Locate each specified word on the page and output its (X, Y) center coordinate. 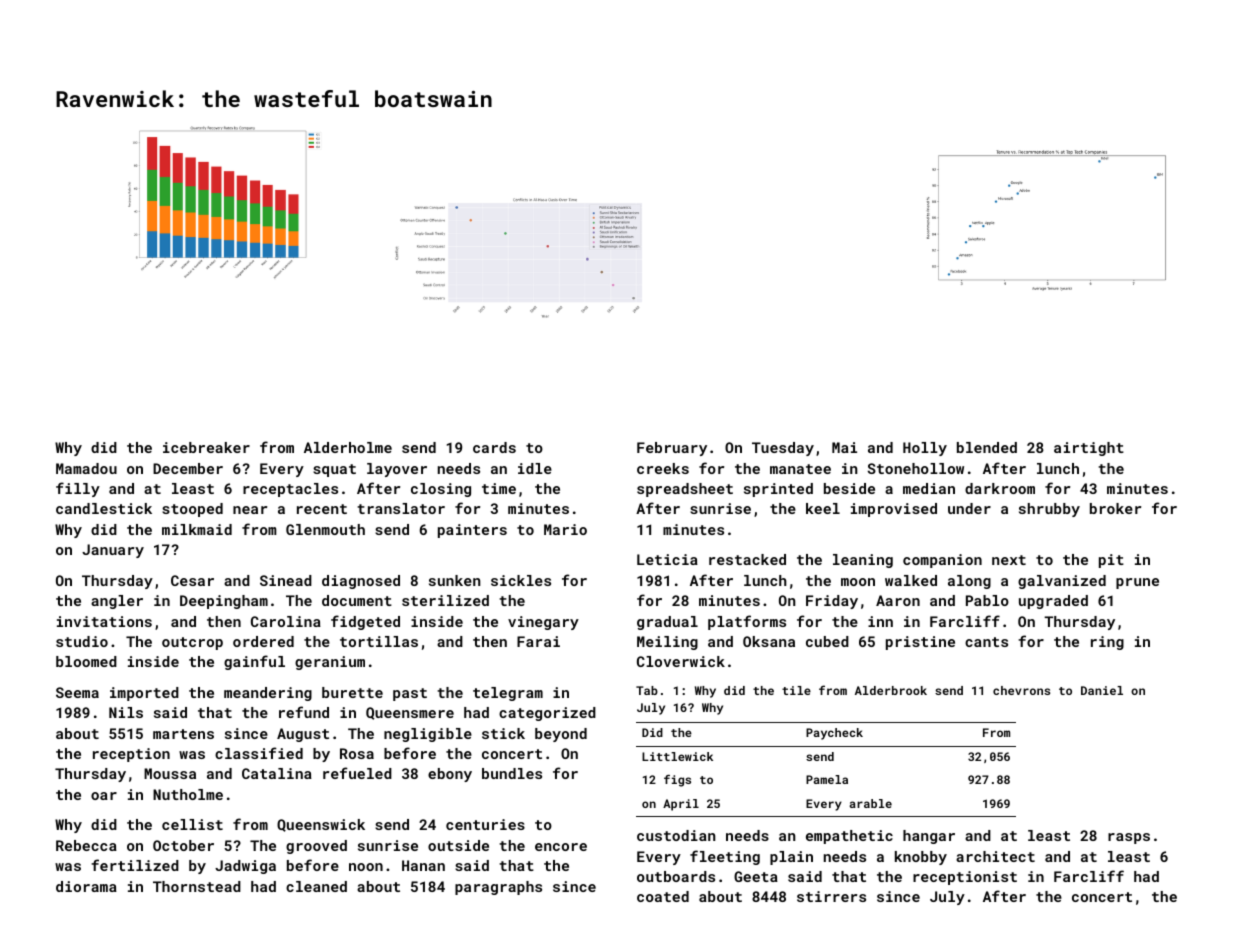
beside (849, 488)
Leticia (667, 559)
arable (870, 803)
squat (334, 470)
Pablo (987, 600)
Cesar (192, 580)
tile (796, 690)
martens (183, 734)
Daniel (1102, 690)
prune (1137, 583)
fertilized (135, 865)
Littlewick (677, 756)
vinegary (543, 623)
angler (117, 602)
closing (441, 490)
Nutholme (188, 794)
